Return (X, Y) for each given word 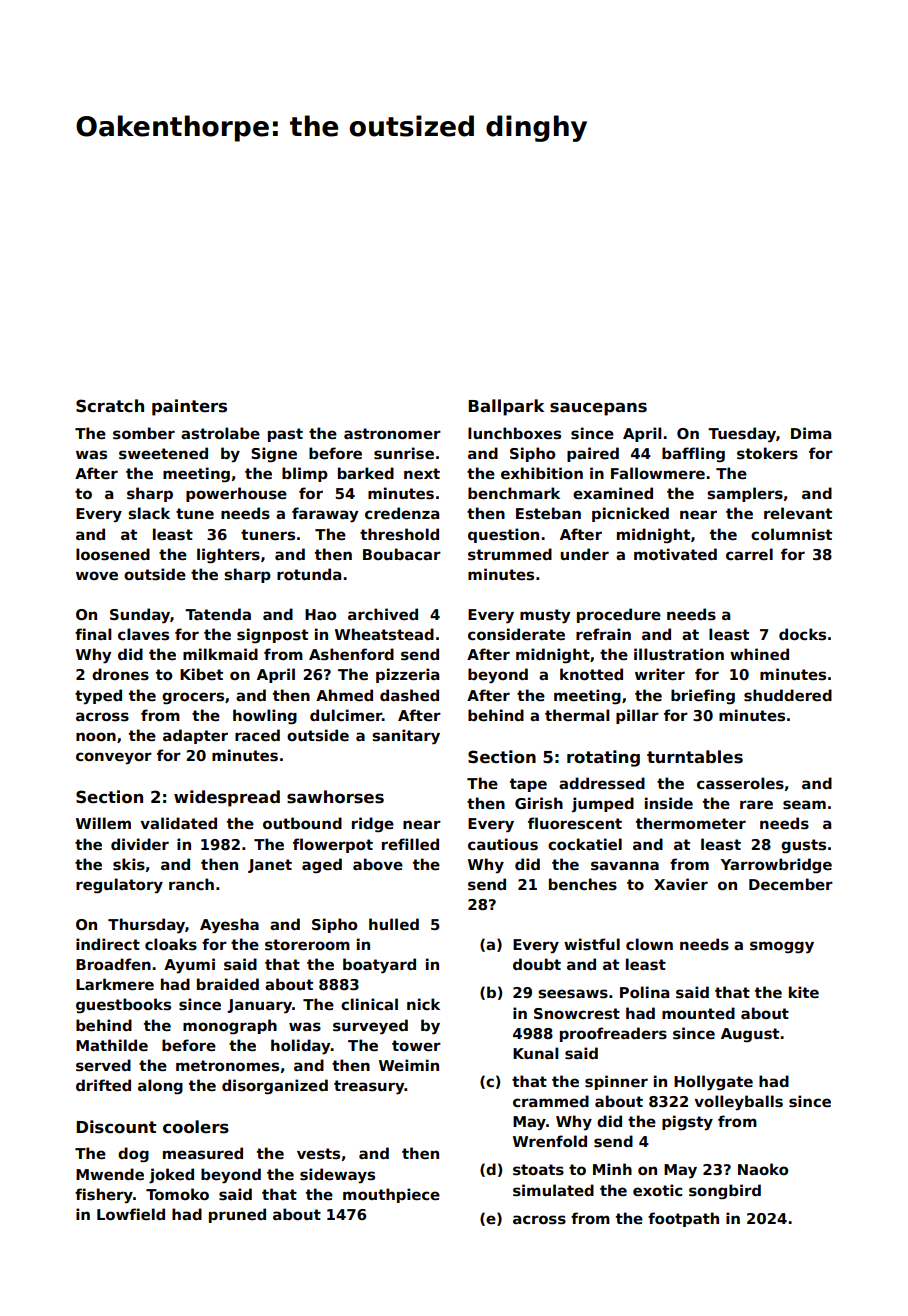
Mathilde (112, 1045)
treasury (369, 1087)
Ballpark (506, 407)
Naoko (763, 1169)
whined (759, 654)
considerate (516, 634)
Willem (103, 823)
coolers (196, 1127)
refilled (410, 844)
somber (144, 433)
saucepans (598, 409)
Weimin (409, 1065)
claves (143, 634)
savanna (625, 866)
